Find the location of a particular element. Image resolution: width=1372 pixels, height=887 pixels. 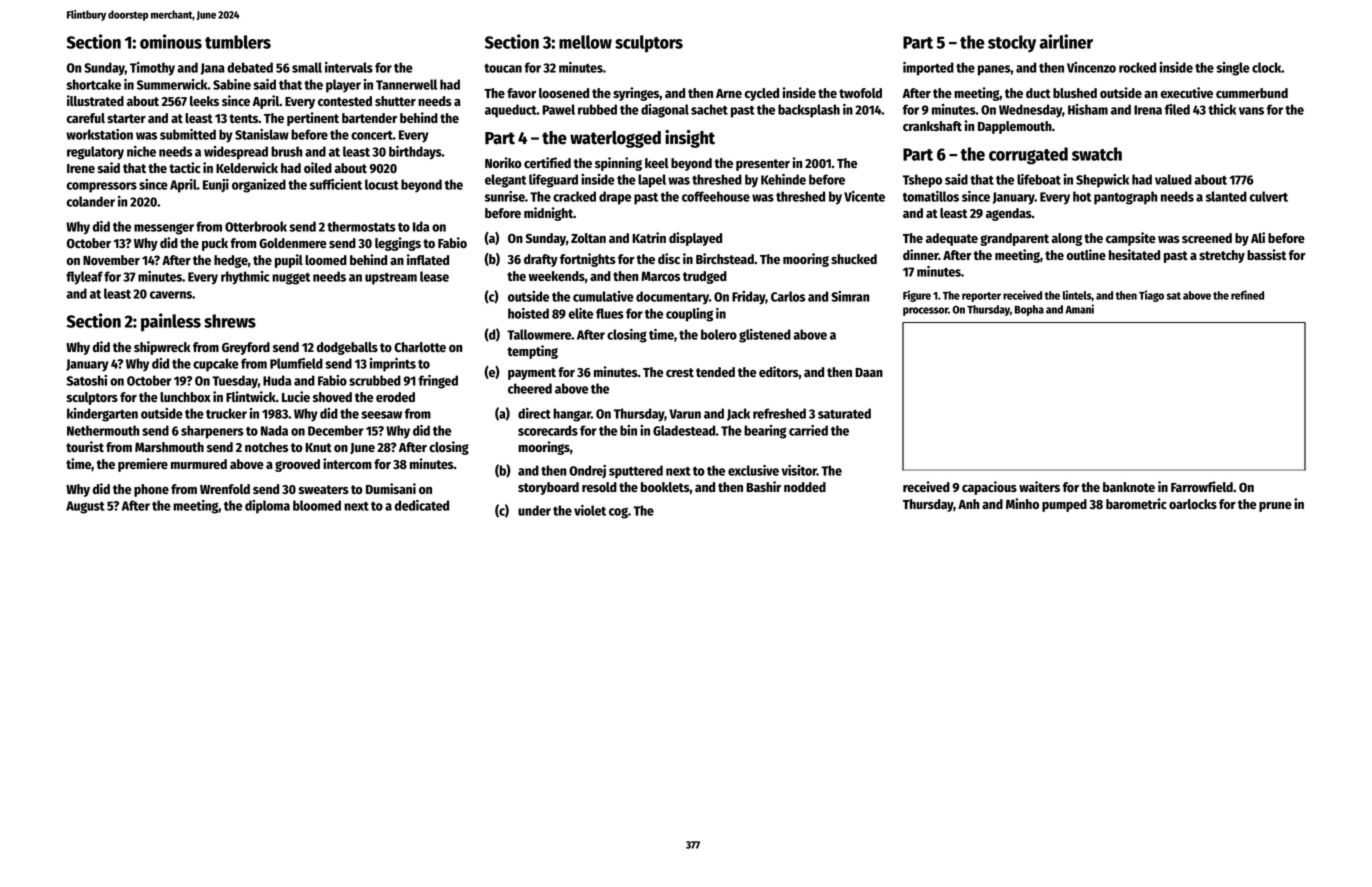

along is located at coordinates (1066, 239).
